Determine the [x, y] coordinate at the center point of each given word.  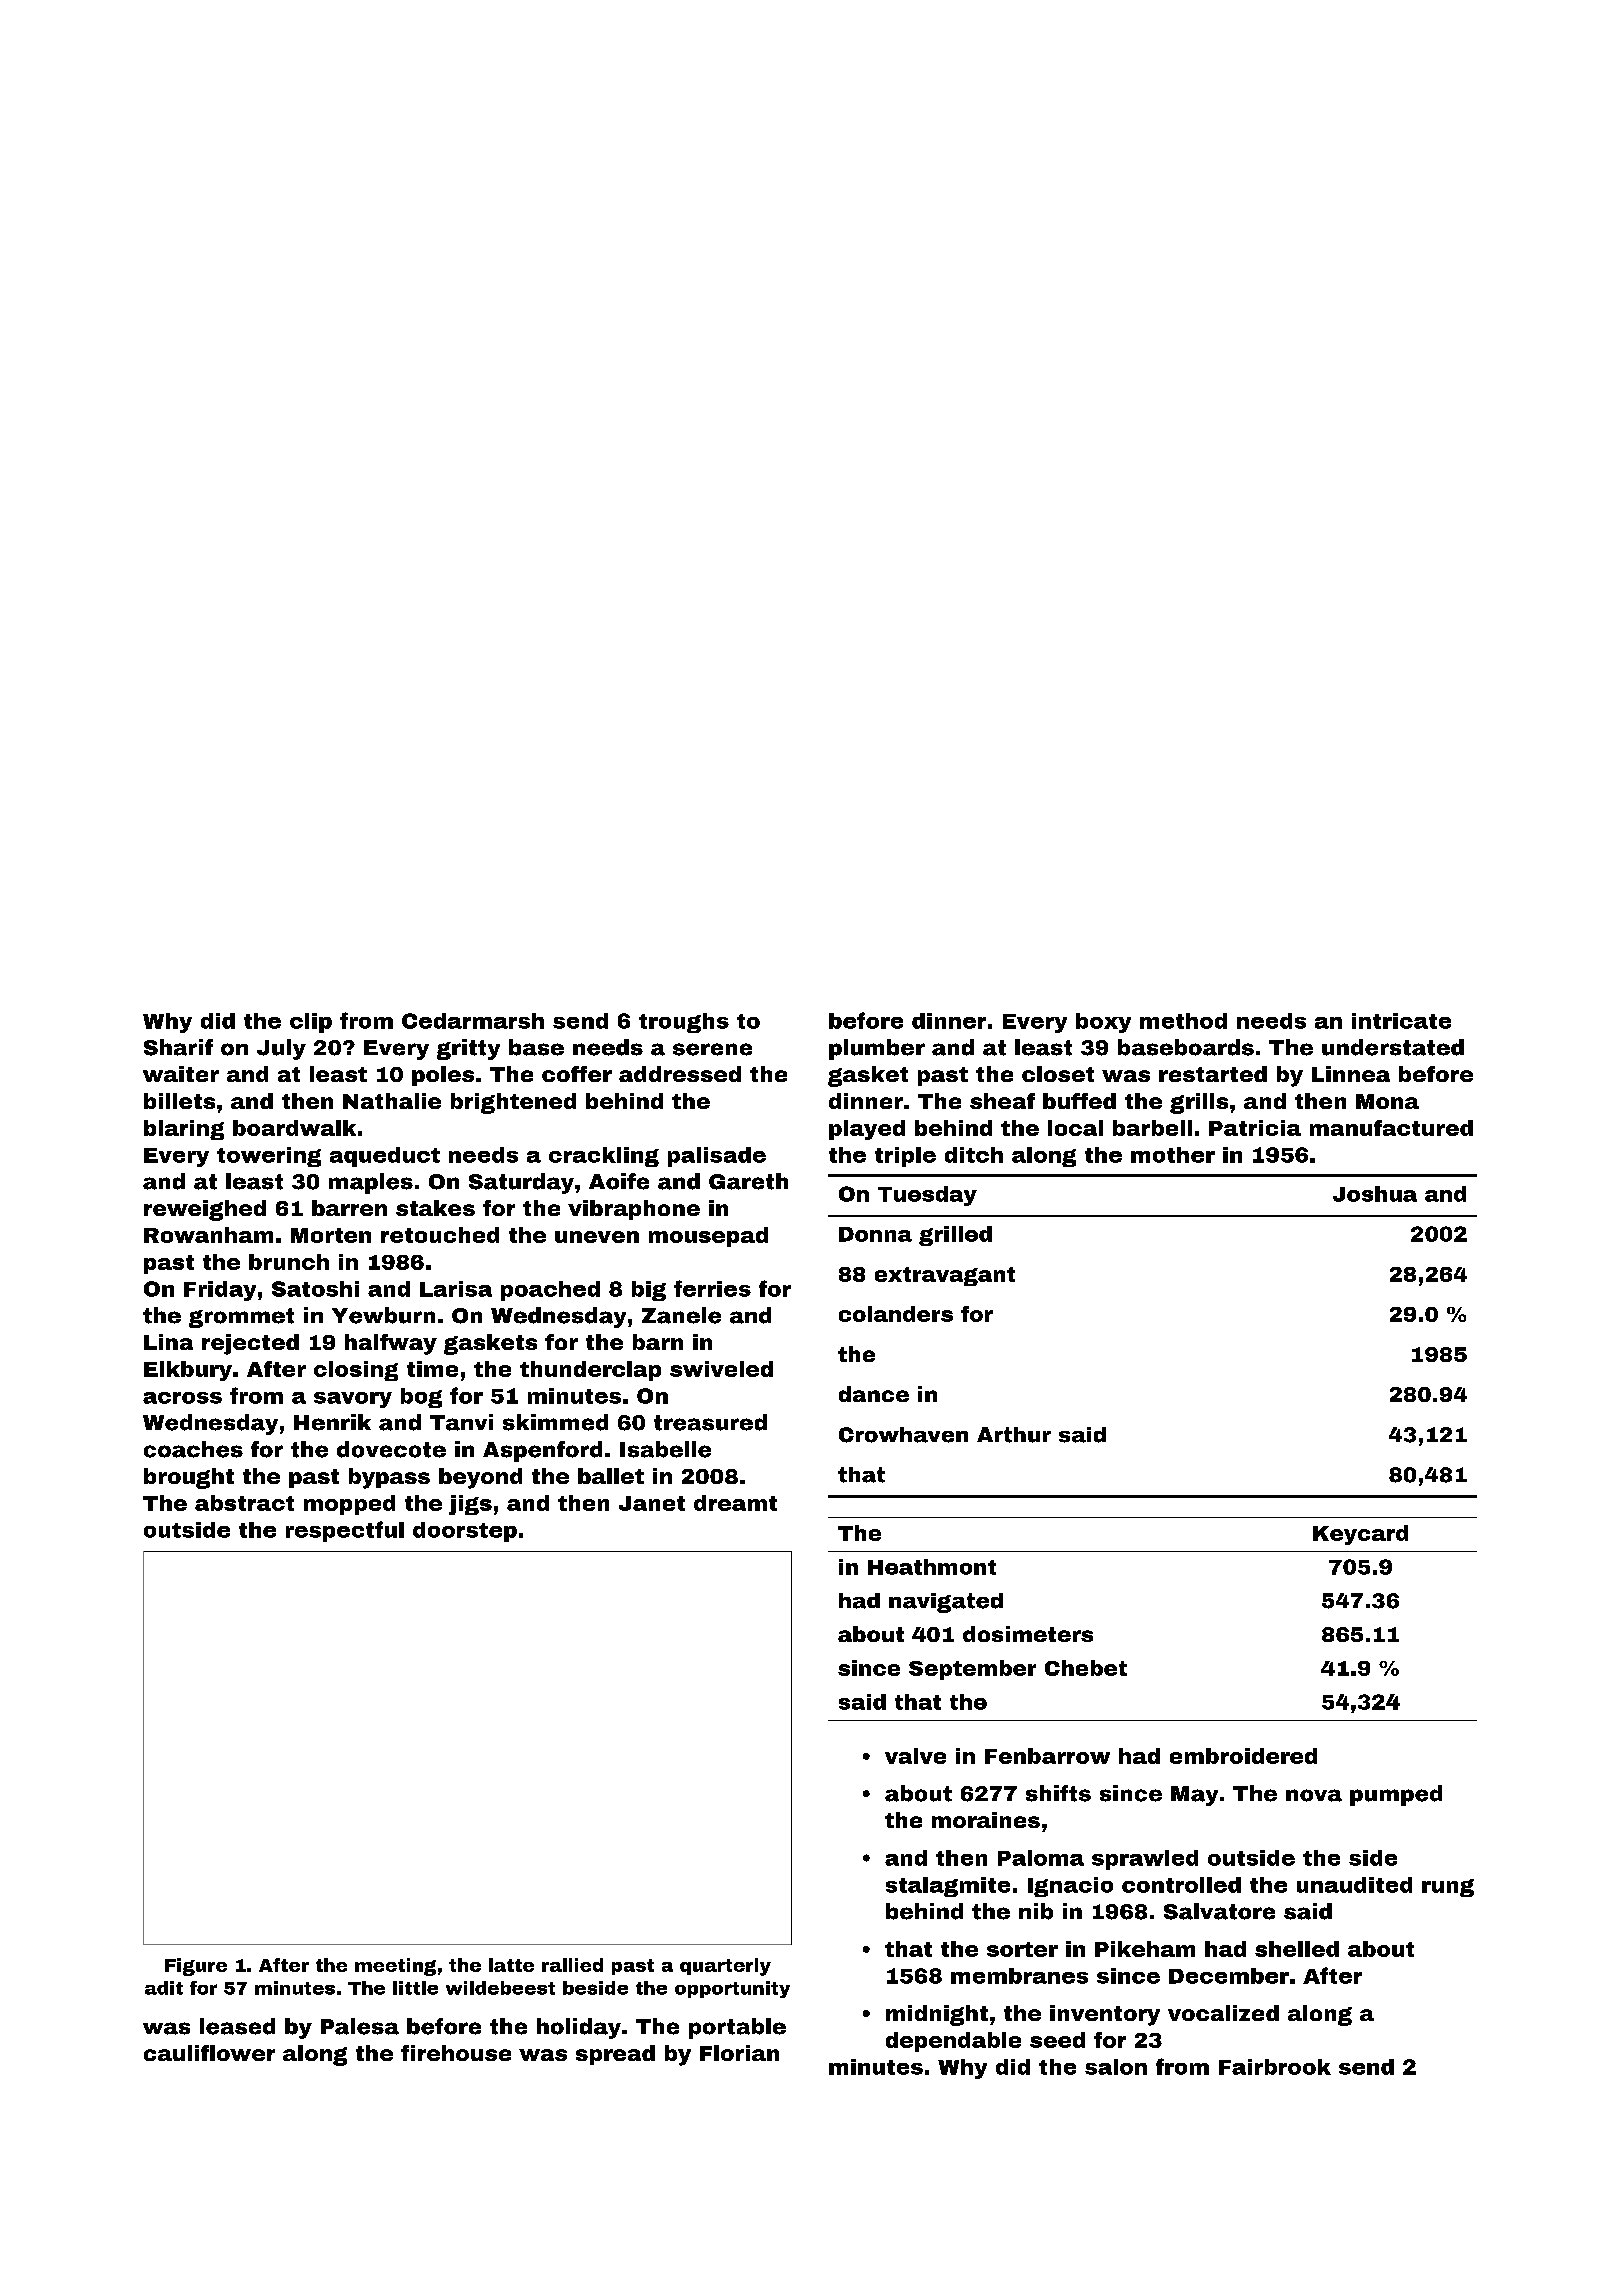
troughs [684, 1023]
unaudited [1354, 1885]
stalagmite [948, 1887]
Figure [196, 1967]
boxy [1103, 1023]
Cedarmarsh [473, 1021]
